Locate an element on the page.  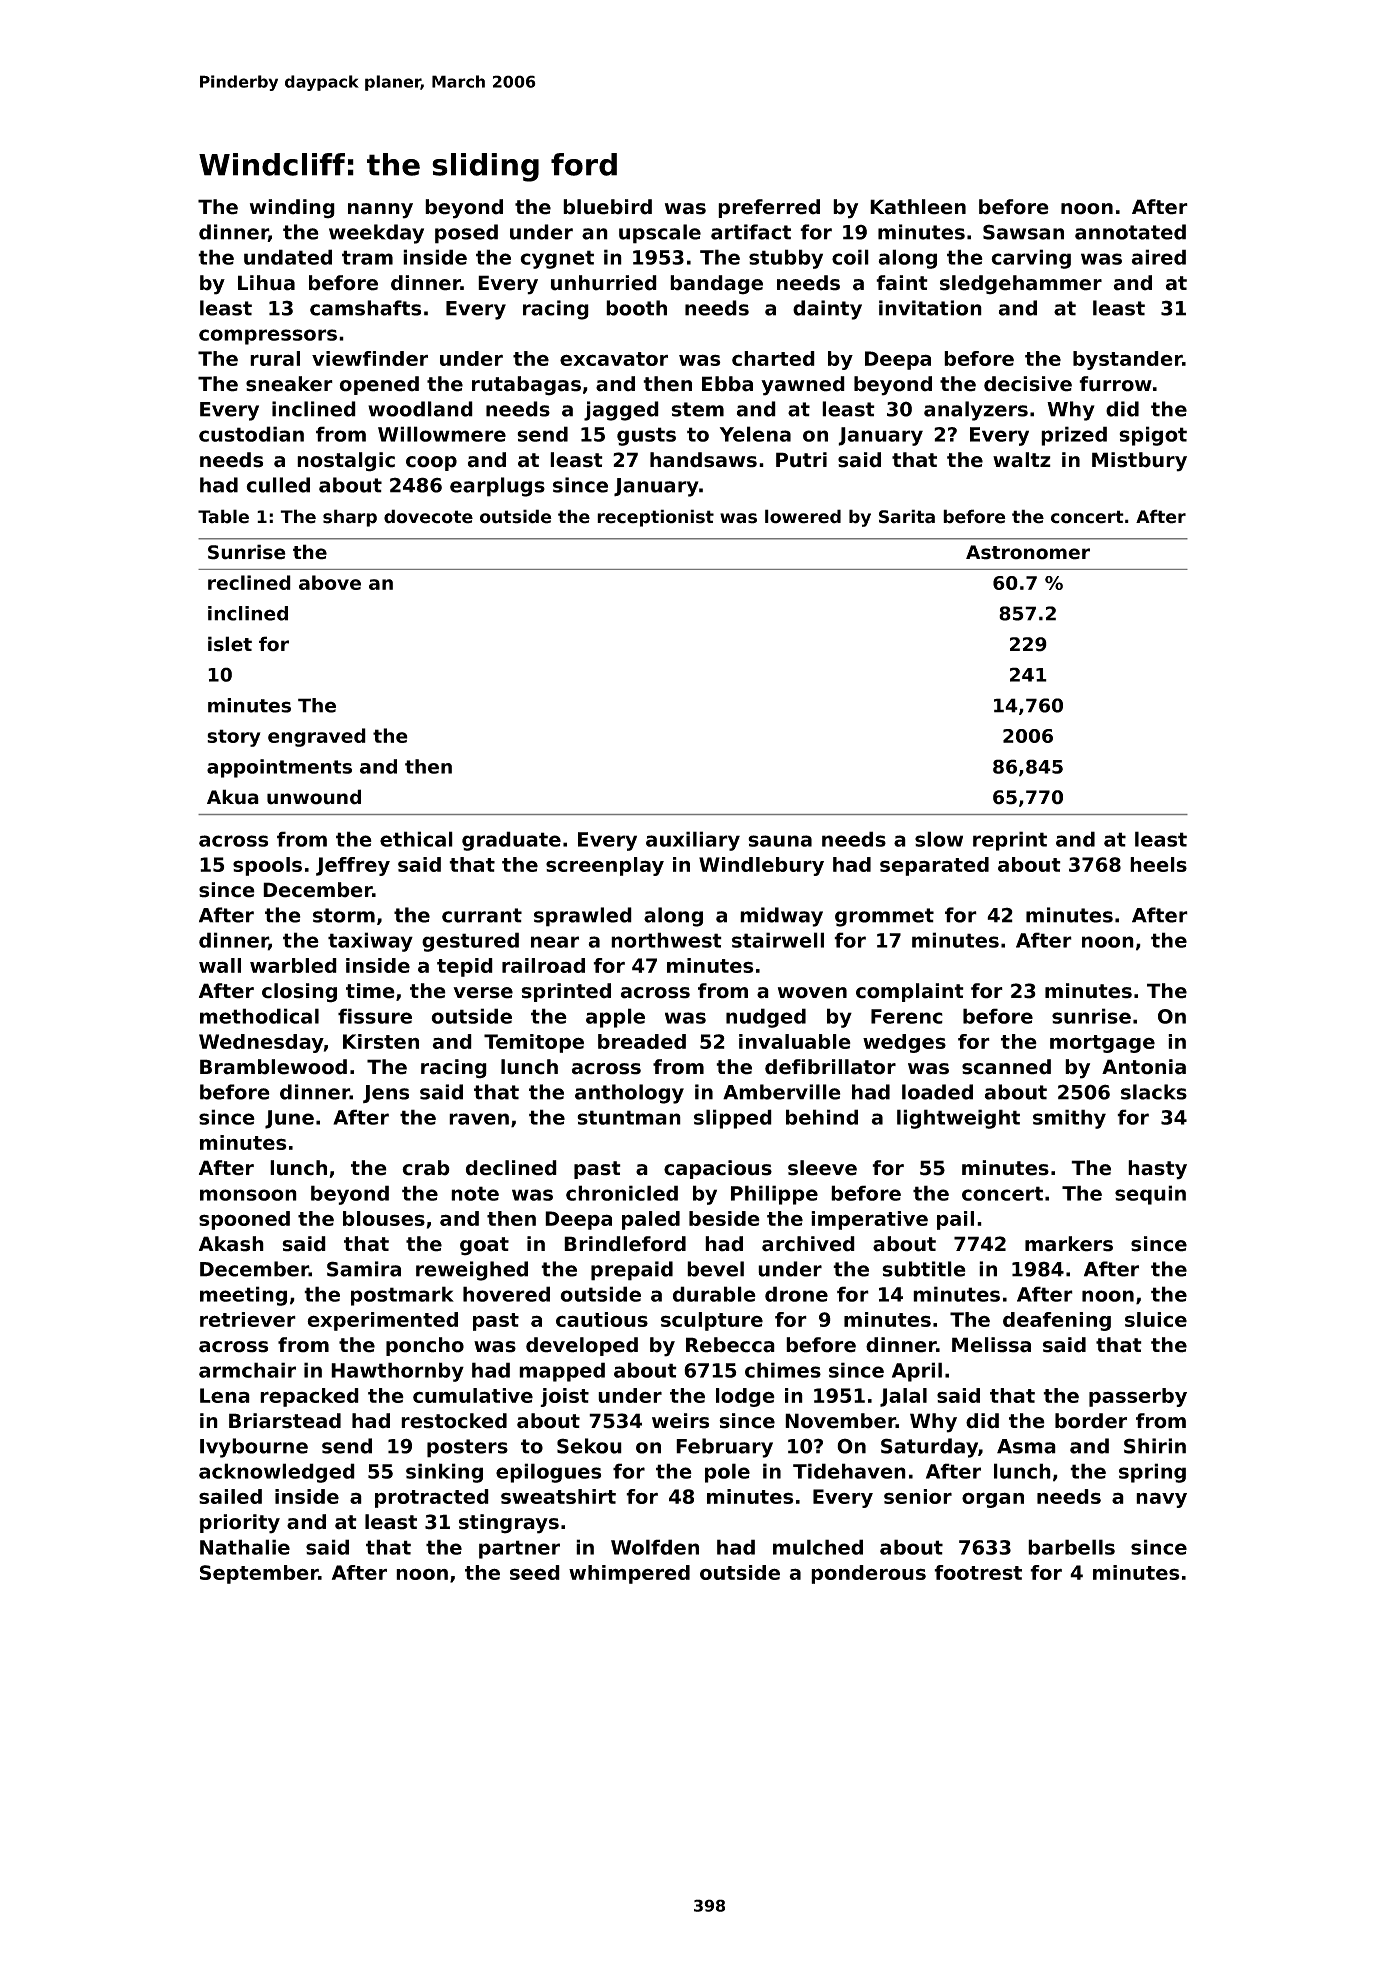
sledgehammer is located at coordinates (1021, 285).
